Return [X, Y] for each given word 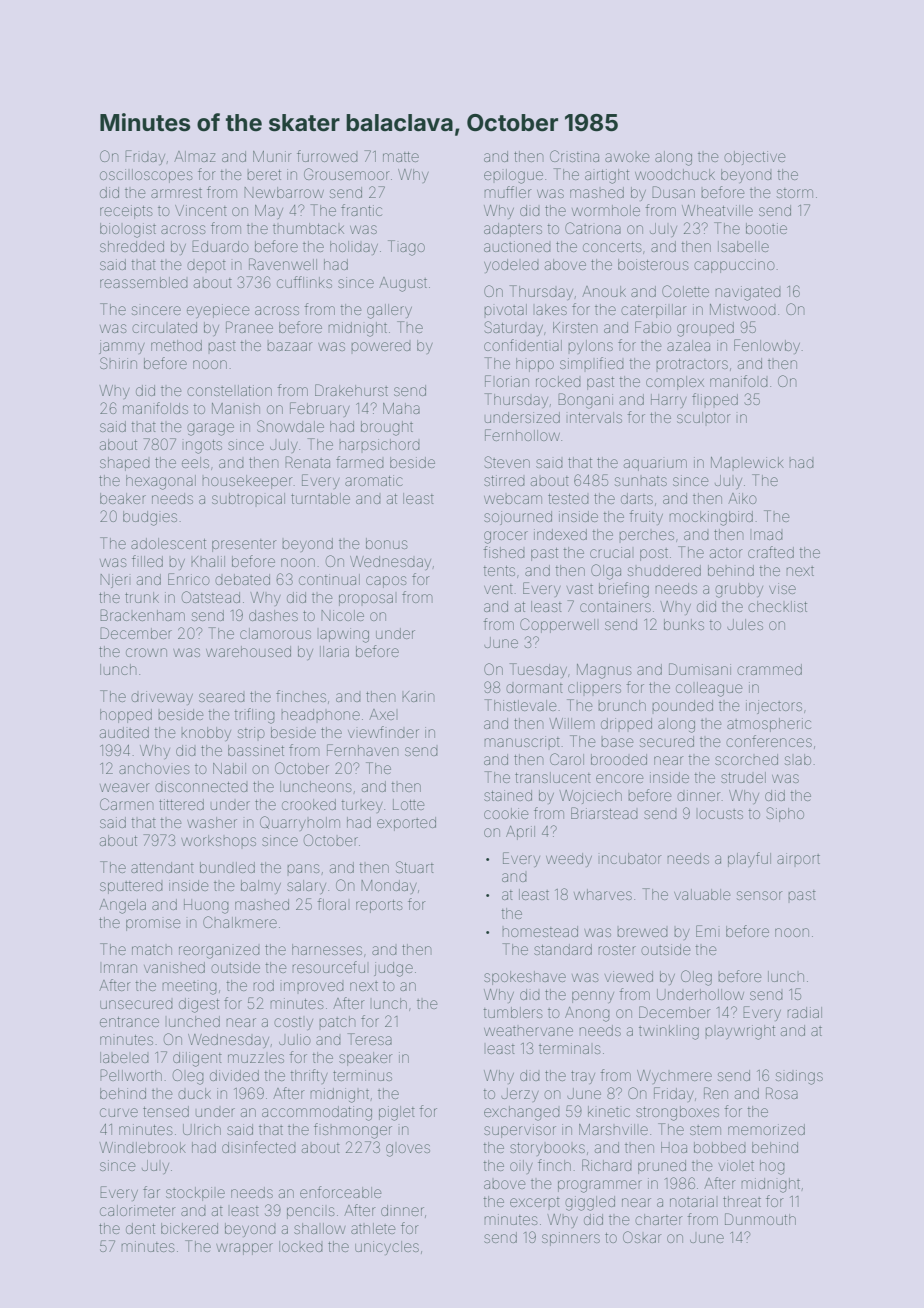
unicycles [387, 1248]
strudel [743, 777]
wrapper [244, 1249]
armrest [176, 193]
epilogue [513, 176]
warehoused [248, 651]
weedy [569, 860]
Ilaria [334, 651]
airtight [607, 176]
